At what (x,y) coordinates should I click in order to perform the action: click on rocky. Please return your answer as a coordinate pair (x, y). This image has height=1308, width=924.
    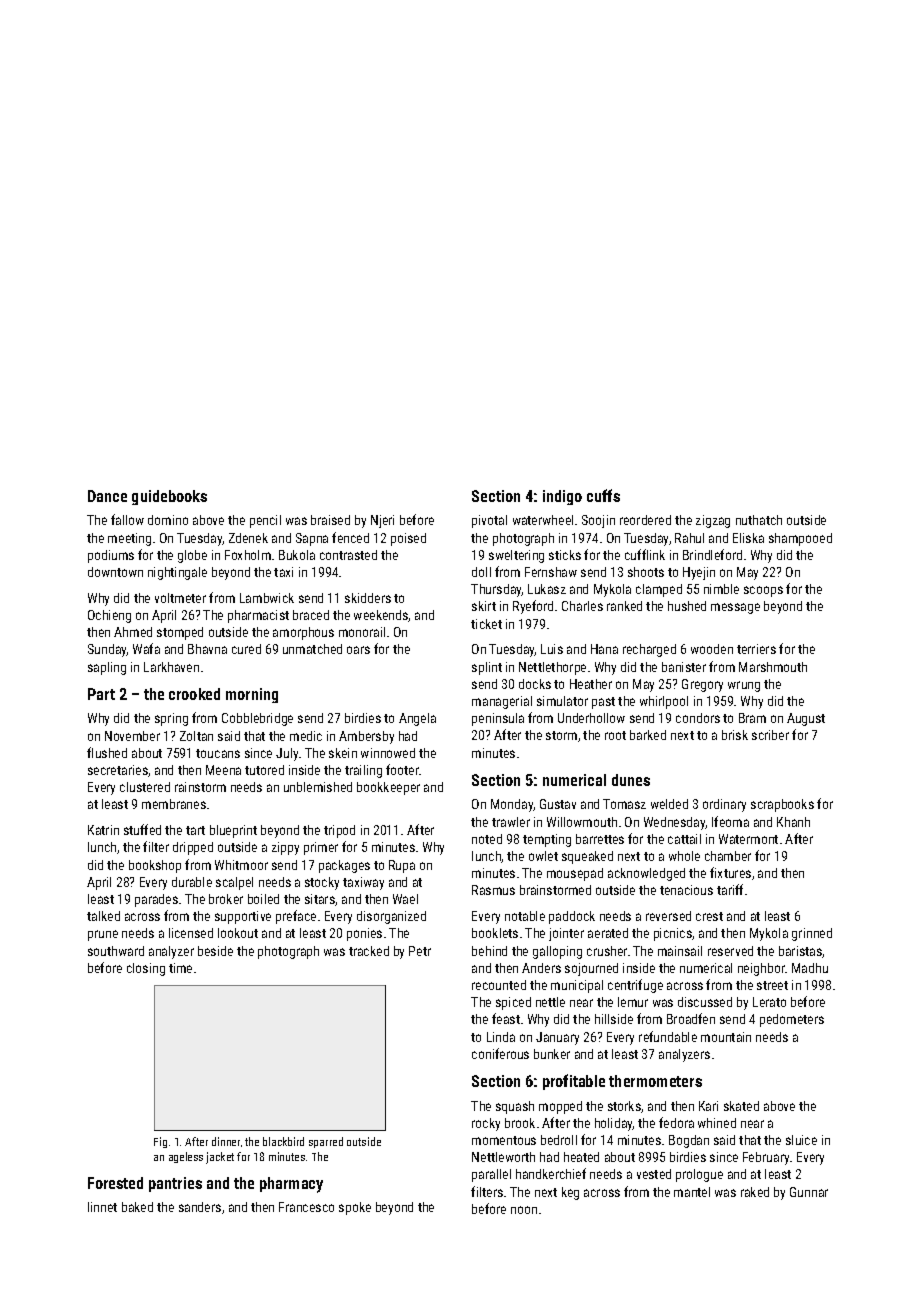
    Looking at the image, I should click on (486, 1124).
